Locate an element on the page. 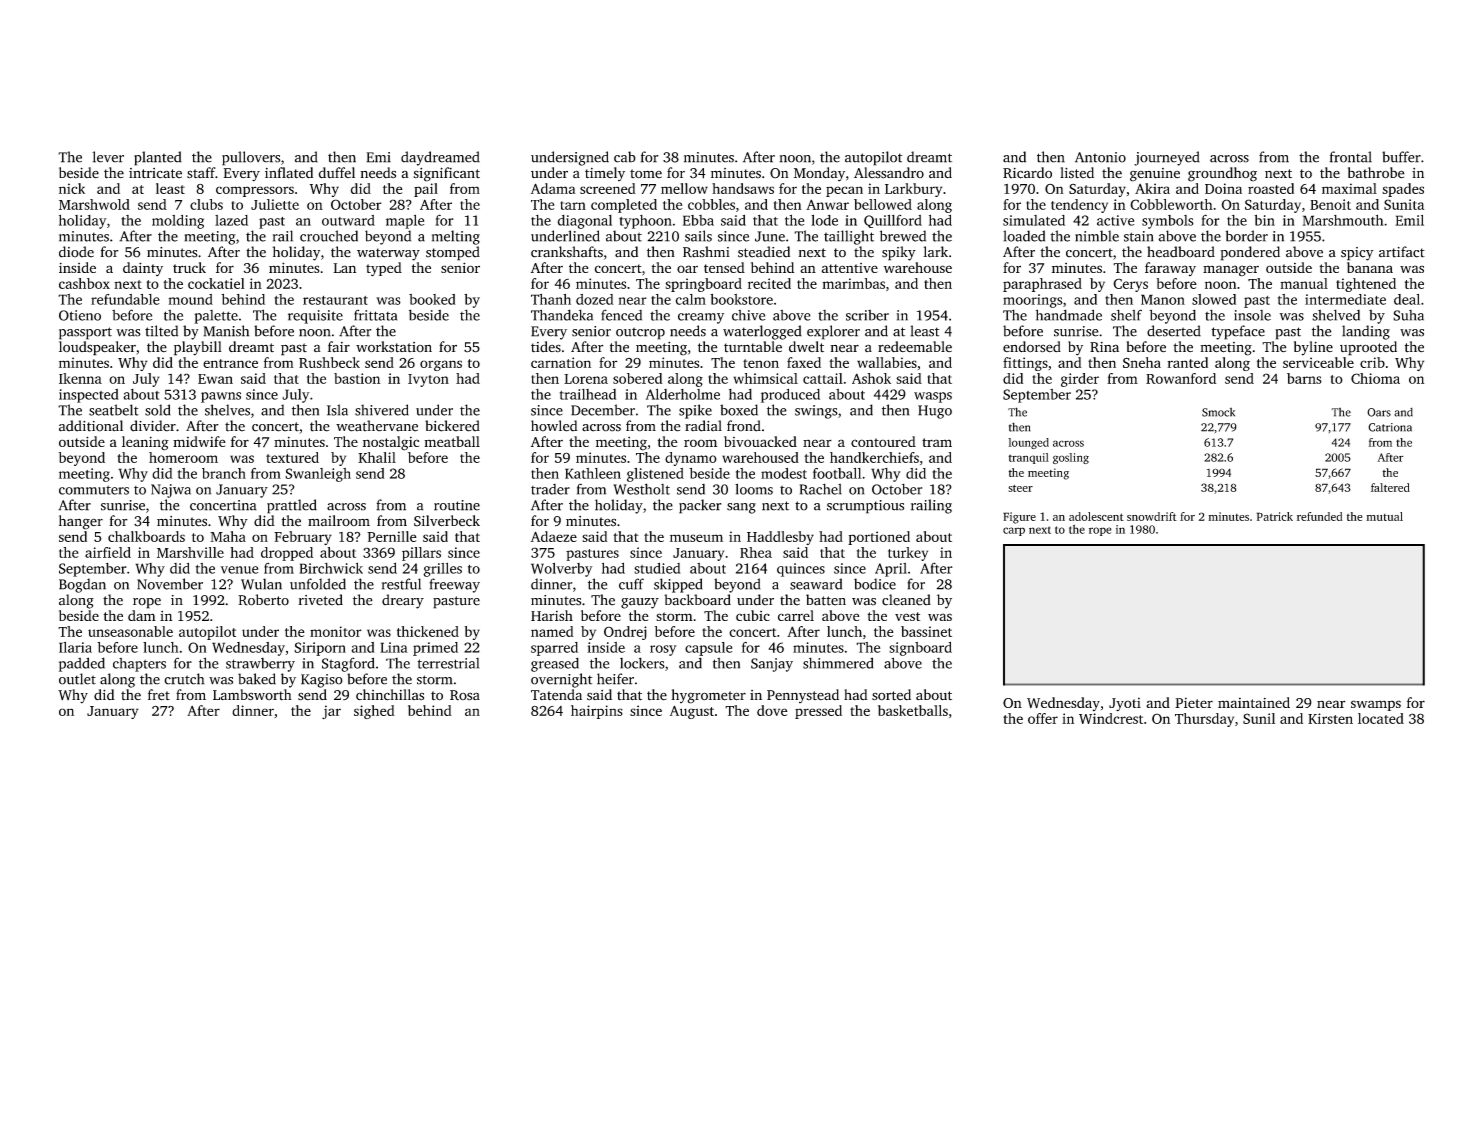 This document has width=1483, height=1146. Alessandro is located at coordinates (889, 173).
